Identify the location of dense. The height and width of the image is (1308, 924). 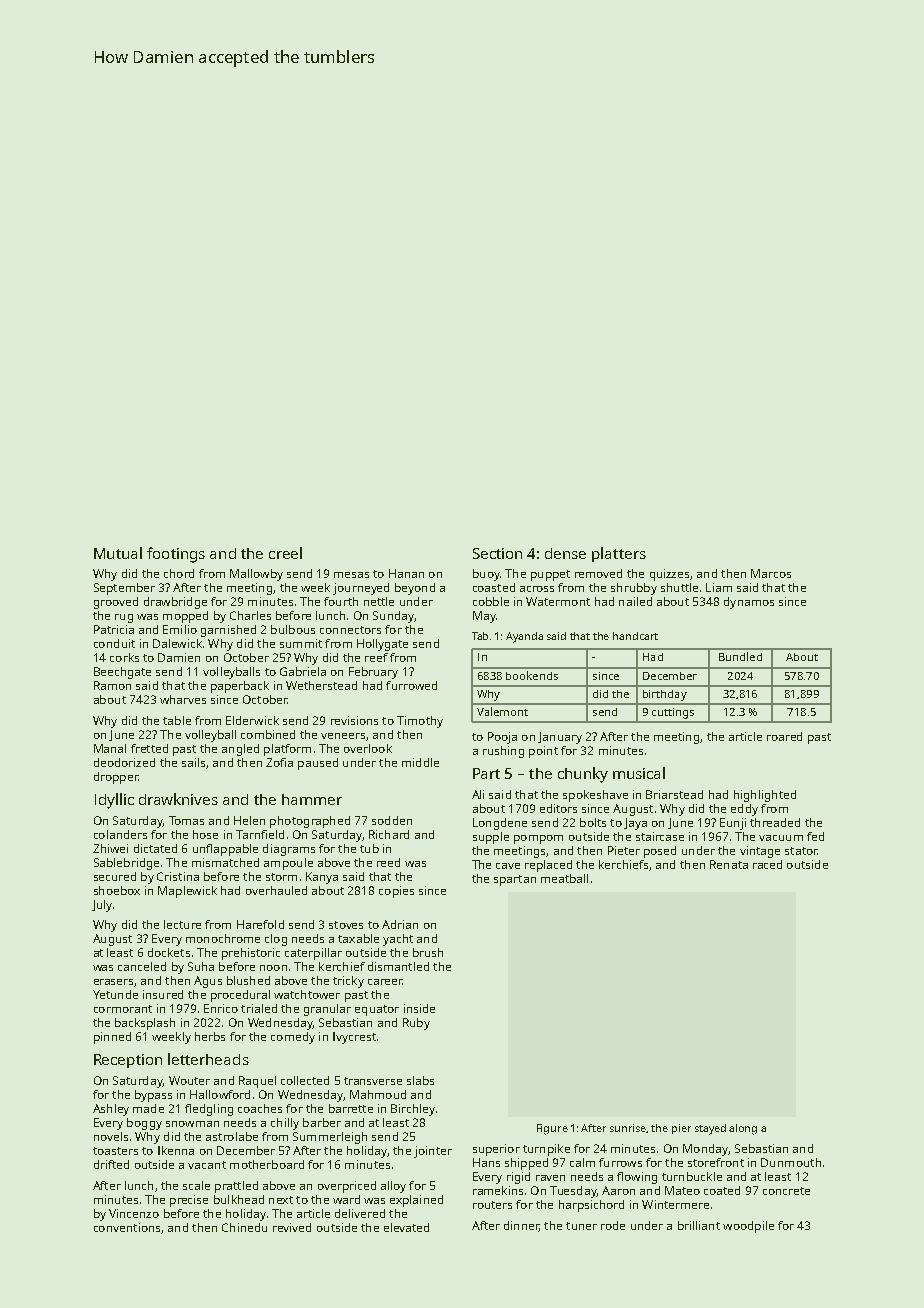
(565, 553).
